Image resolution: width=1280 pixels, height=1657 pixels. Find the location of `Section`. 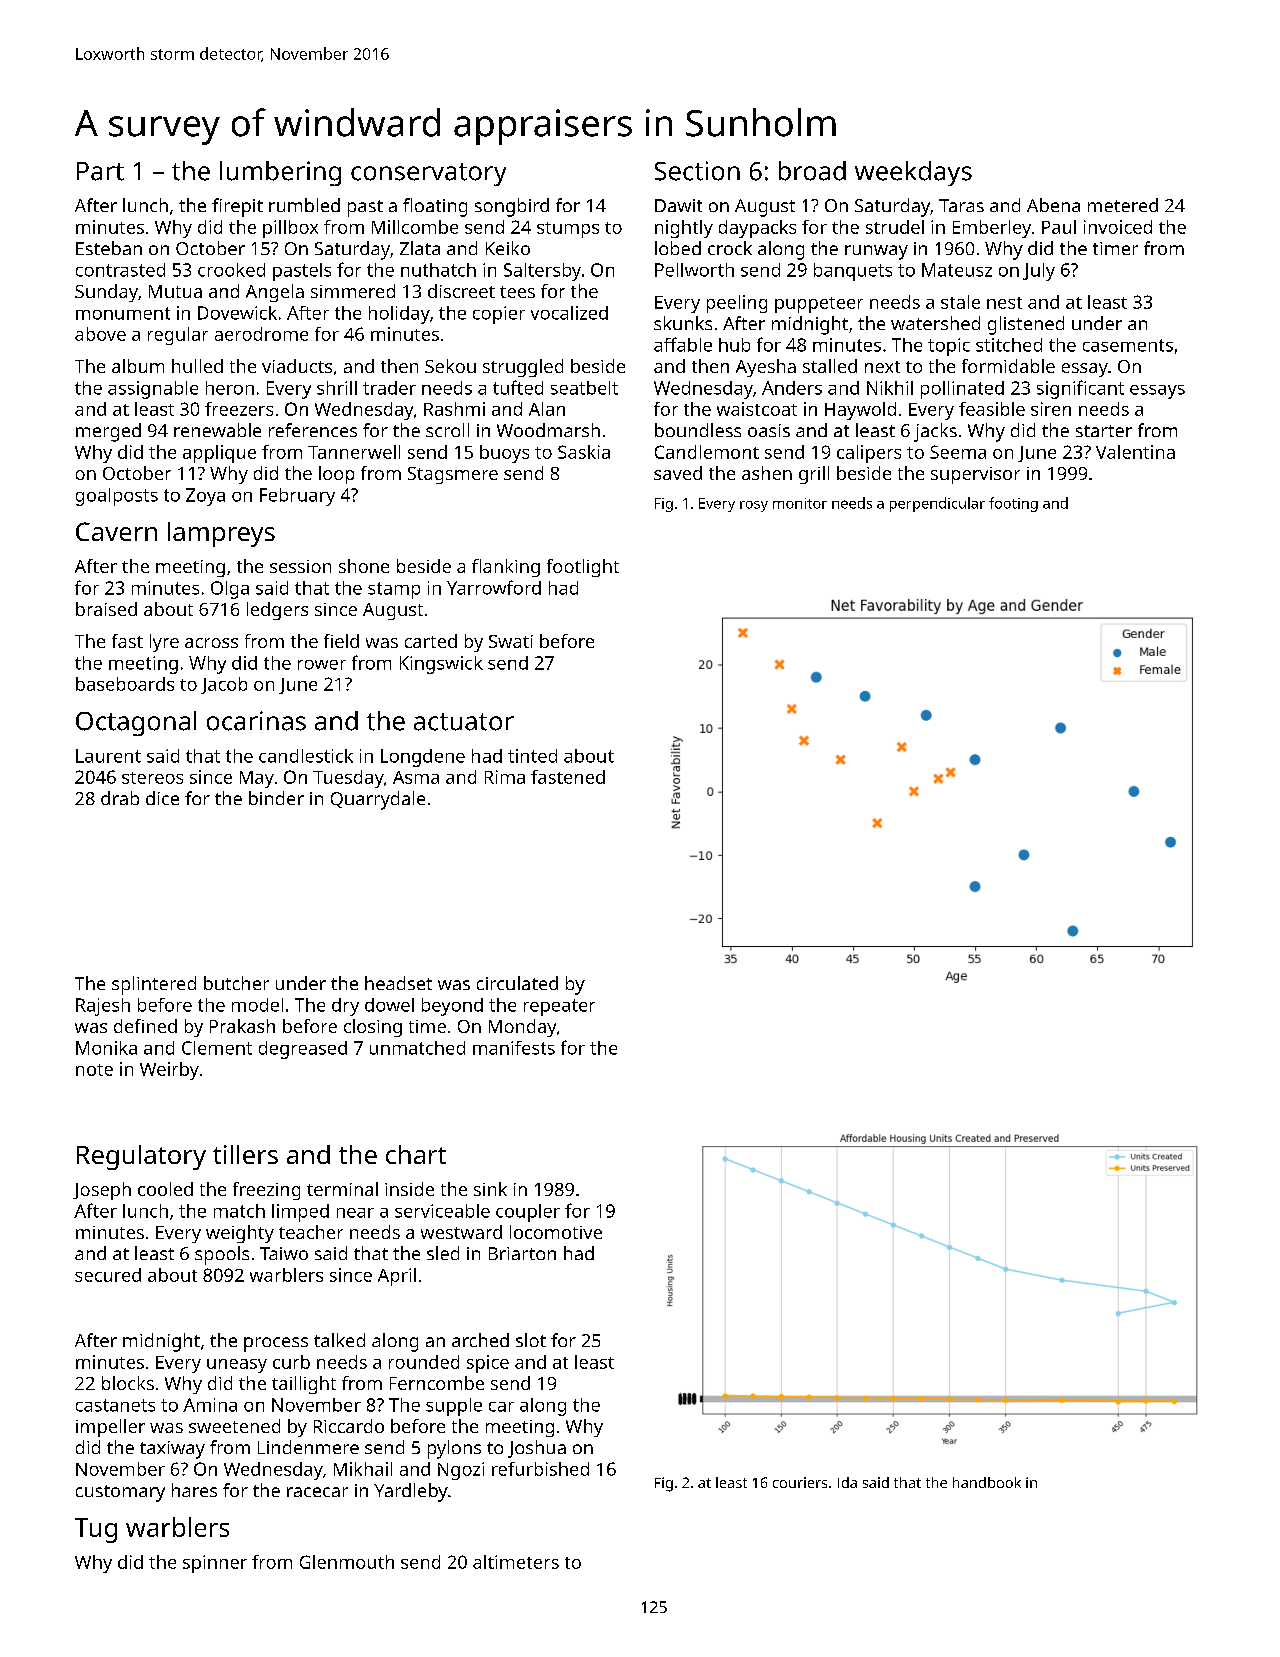

Section is located at coordinates (697, 171).
